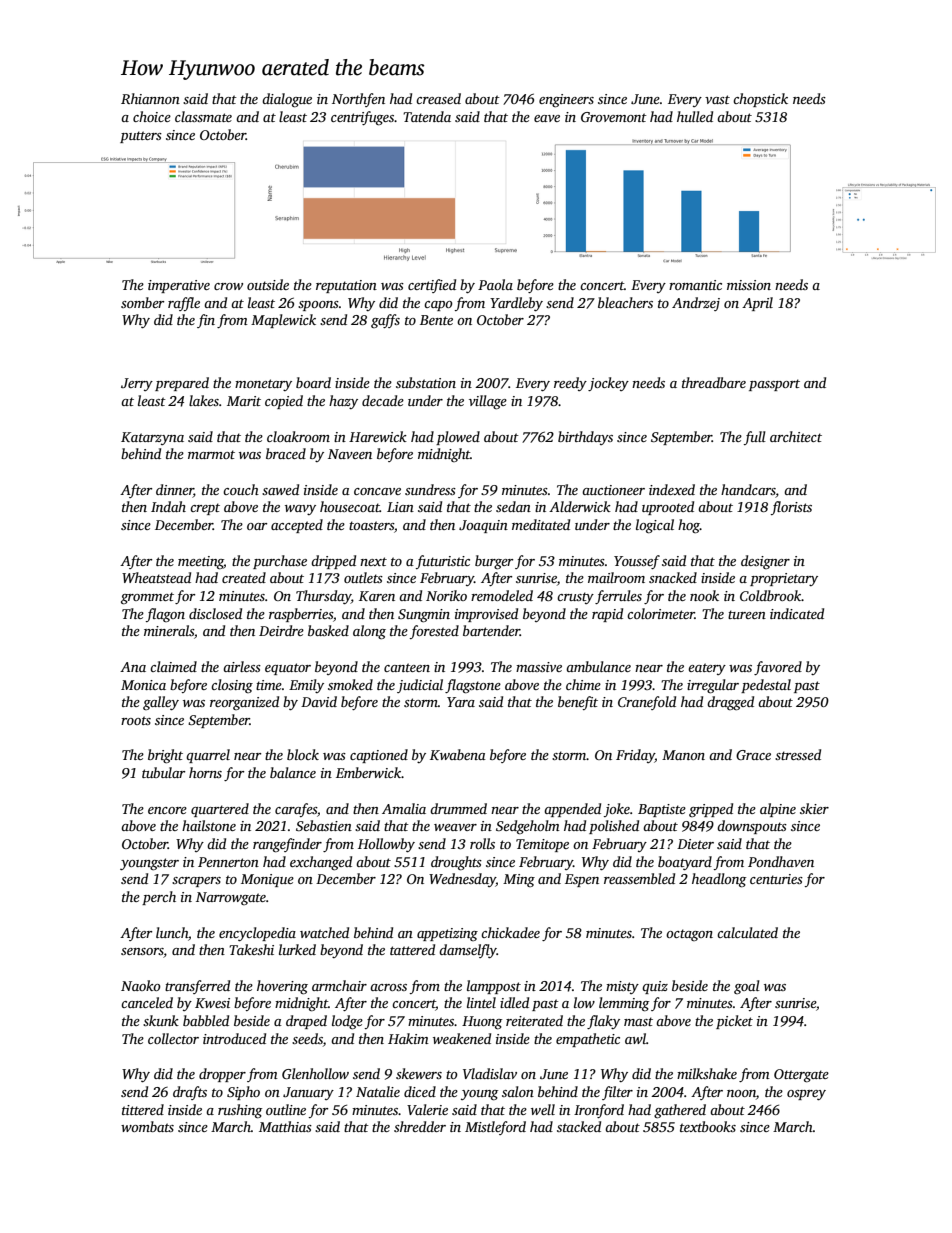  Describe the element at coordinates (614, 117) in the image. I see `Grovemont` at that location.
